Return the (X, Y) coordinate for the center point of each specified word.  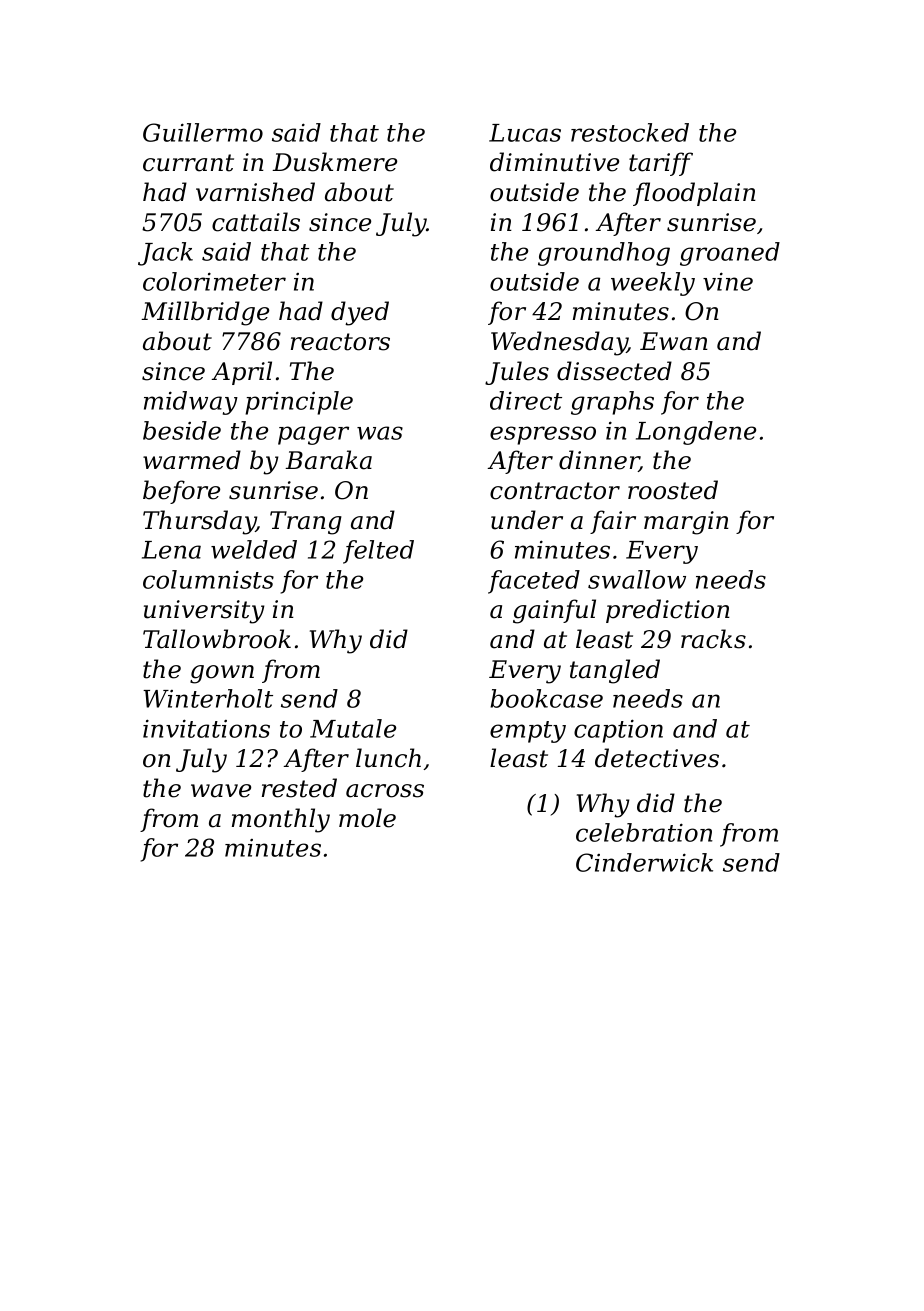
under (527, 520)
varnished (255, 192)
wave (221, 791)
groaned (730, 254)
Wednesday (559, 343)
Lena (171, 550)
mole (367, 818)
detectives (657, 758)
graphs (612, 403)
